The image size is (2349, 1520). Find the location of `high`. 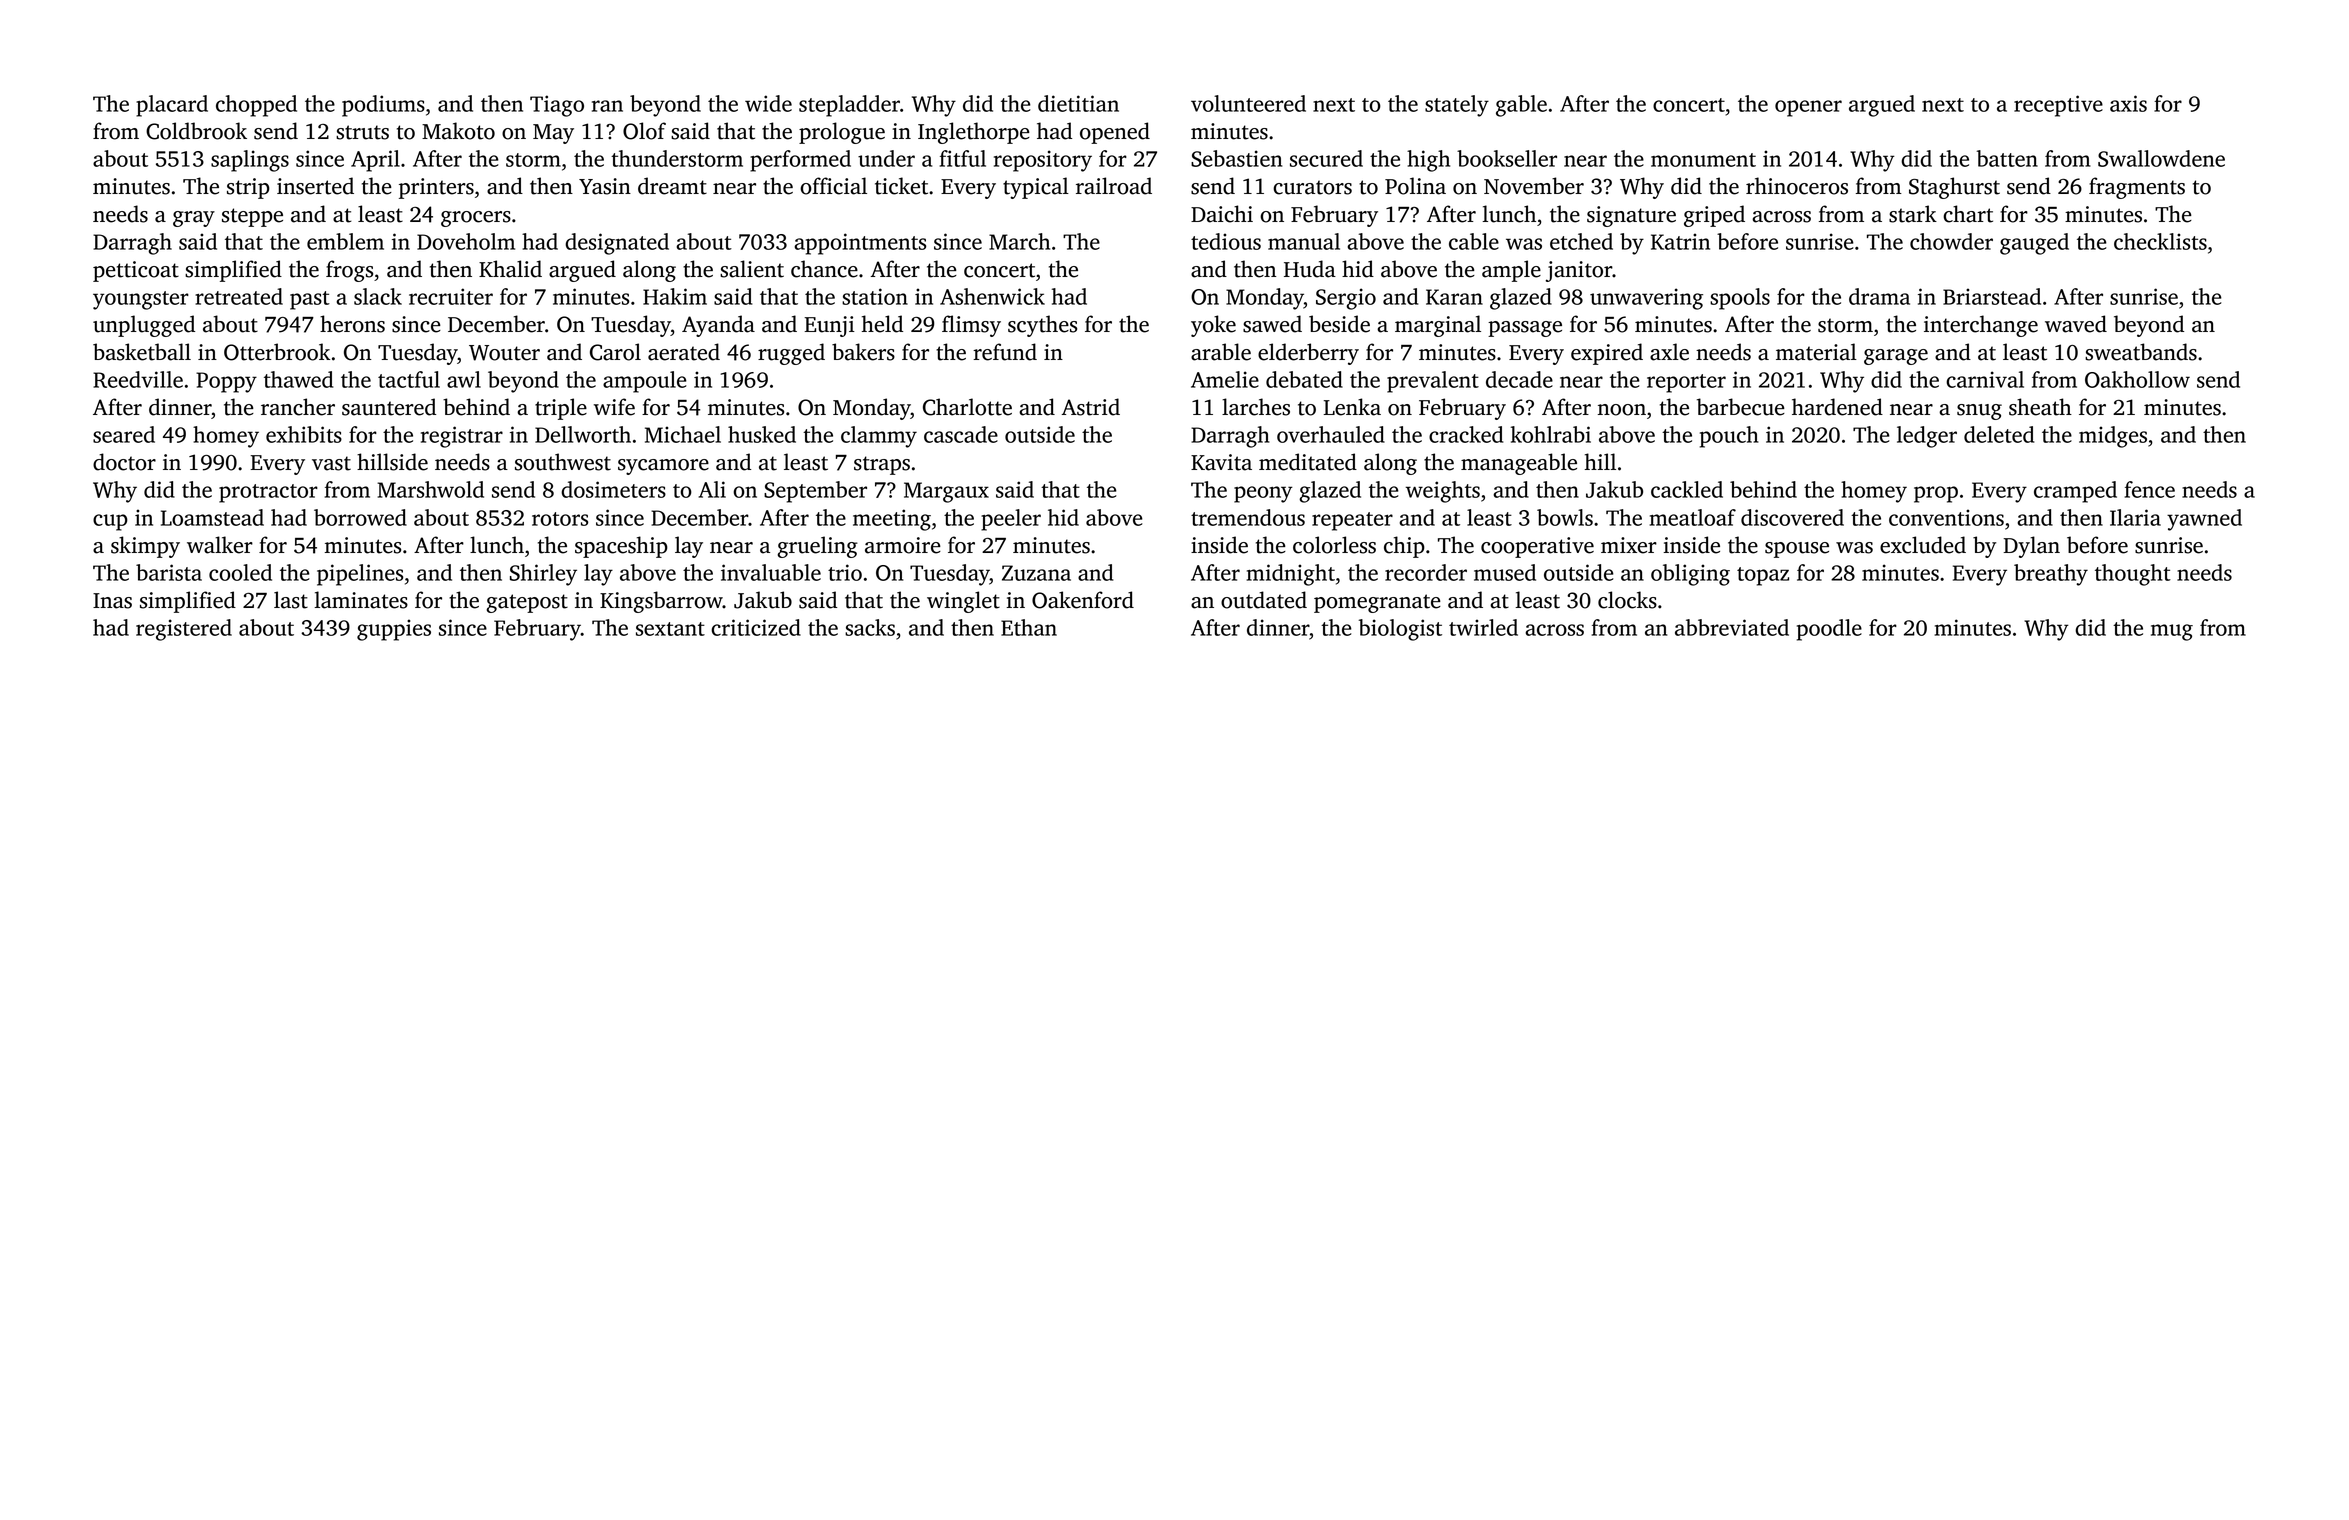

high is located at coordinates (1428, 161).
